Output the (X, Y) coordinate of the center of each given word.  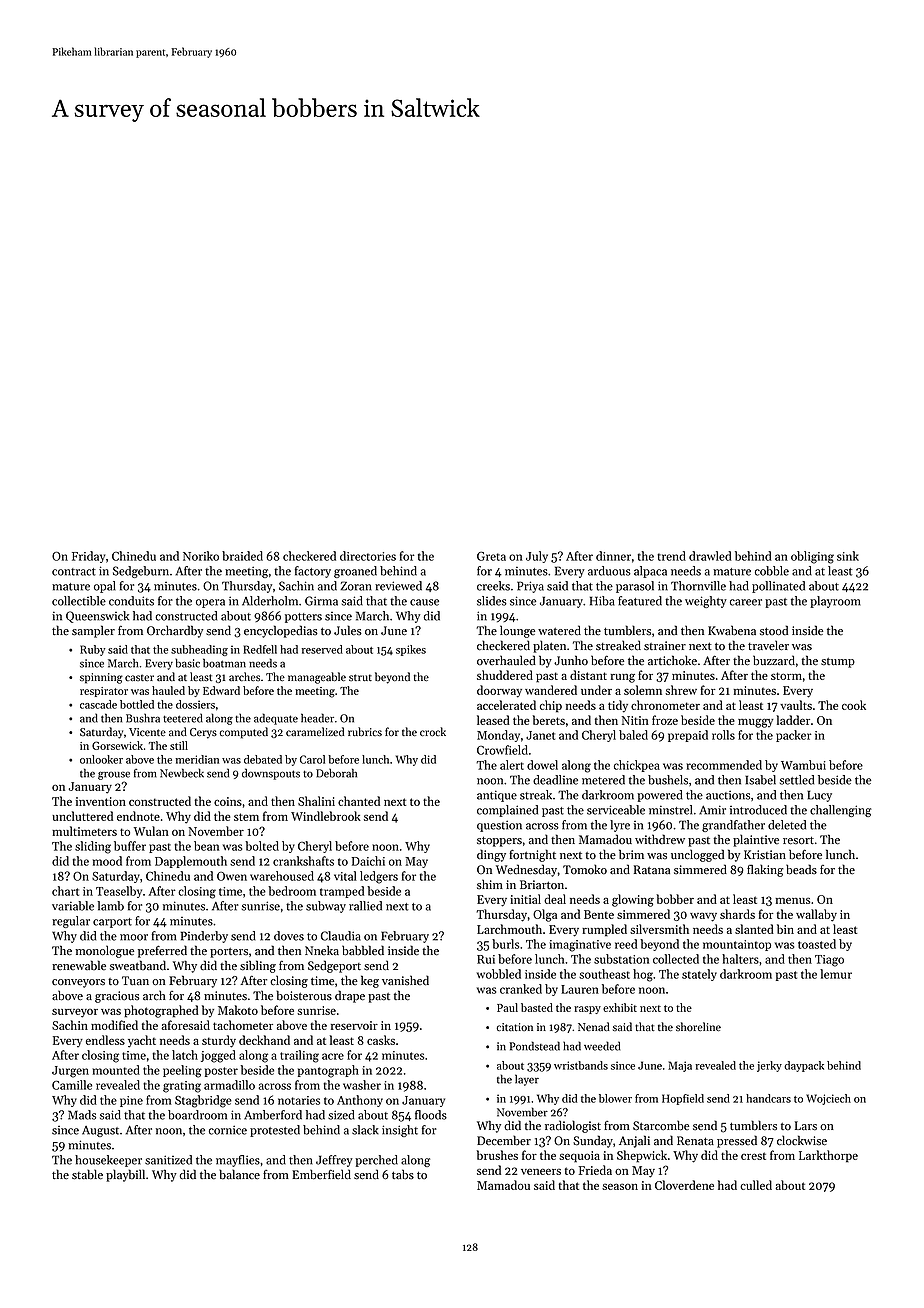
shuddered (505, 675)
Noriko (201, 556)
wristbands (581, 1065)
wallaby (816, 915)
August (100, 1131)
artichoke (672, 660)
